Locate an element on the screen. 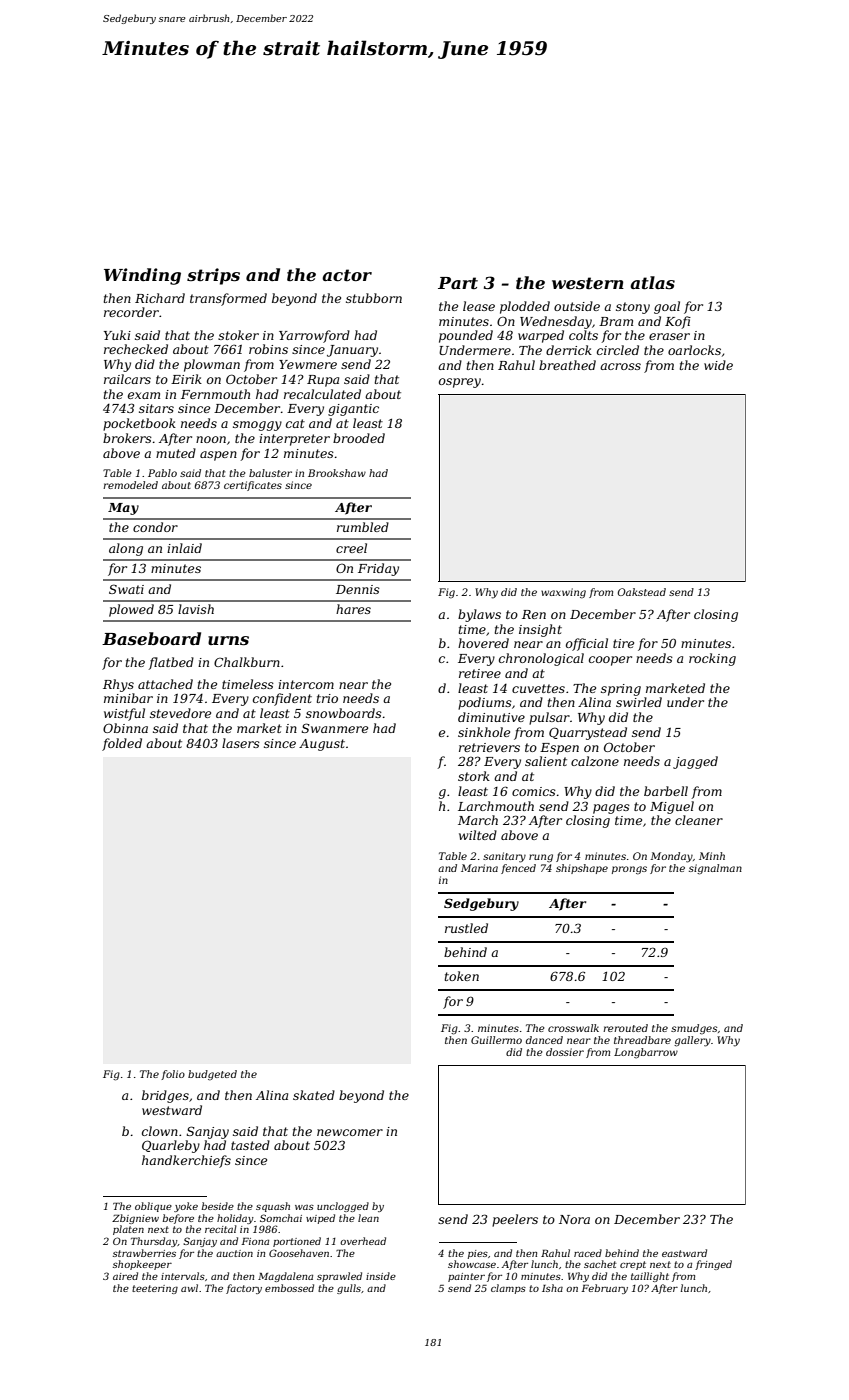  Winding is located at coordinates (142, 276).
